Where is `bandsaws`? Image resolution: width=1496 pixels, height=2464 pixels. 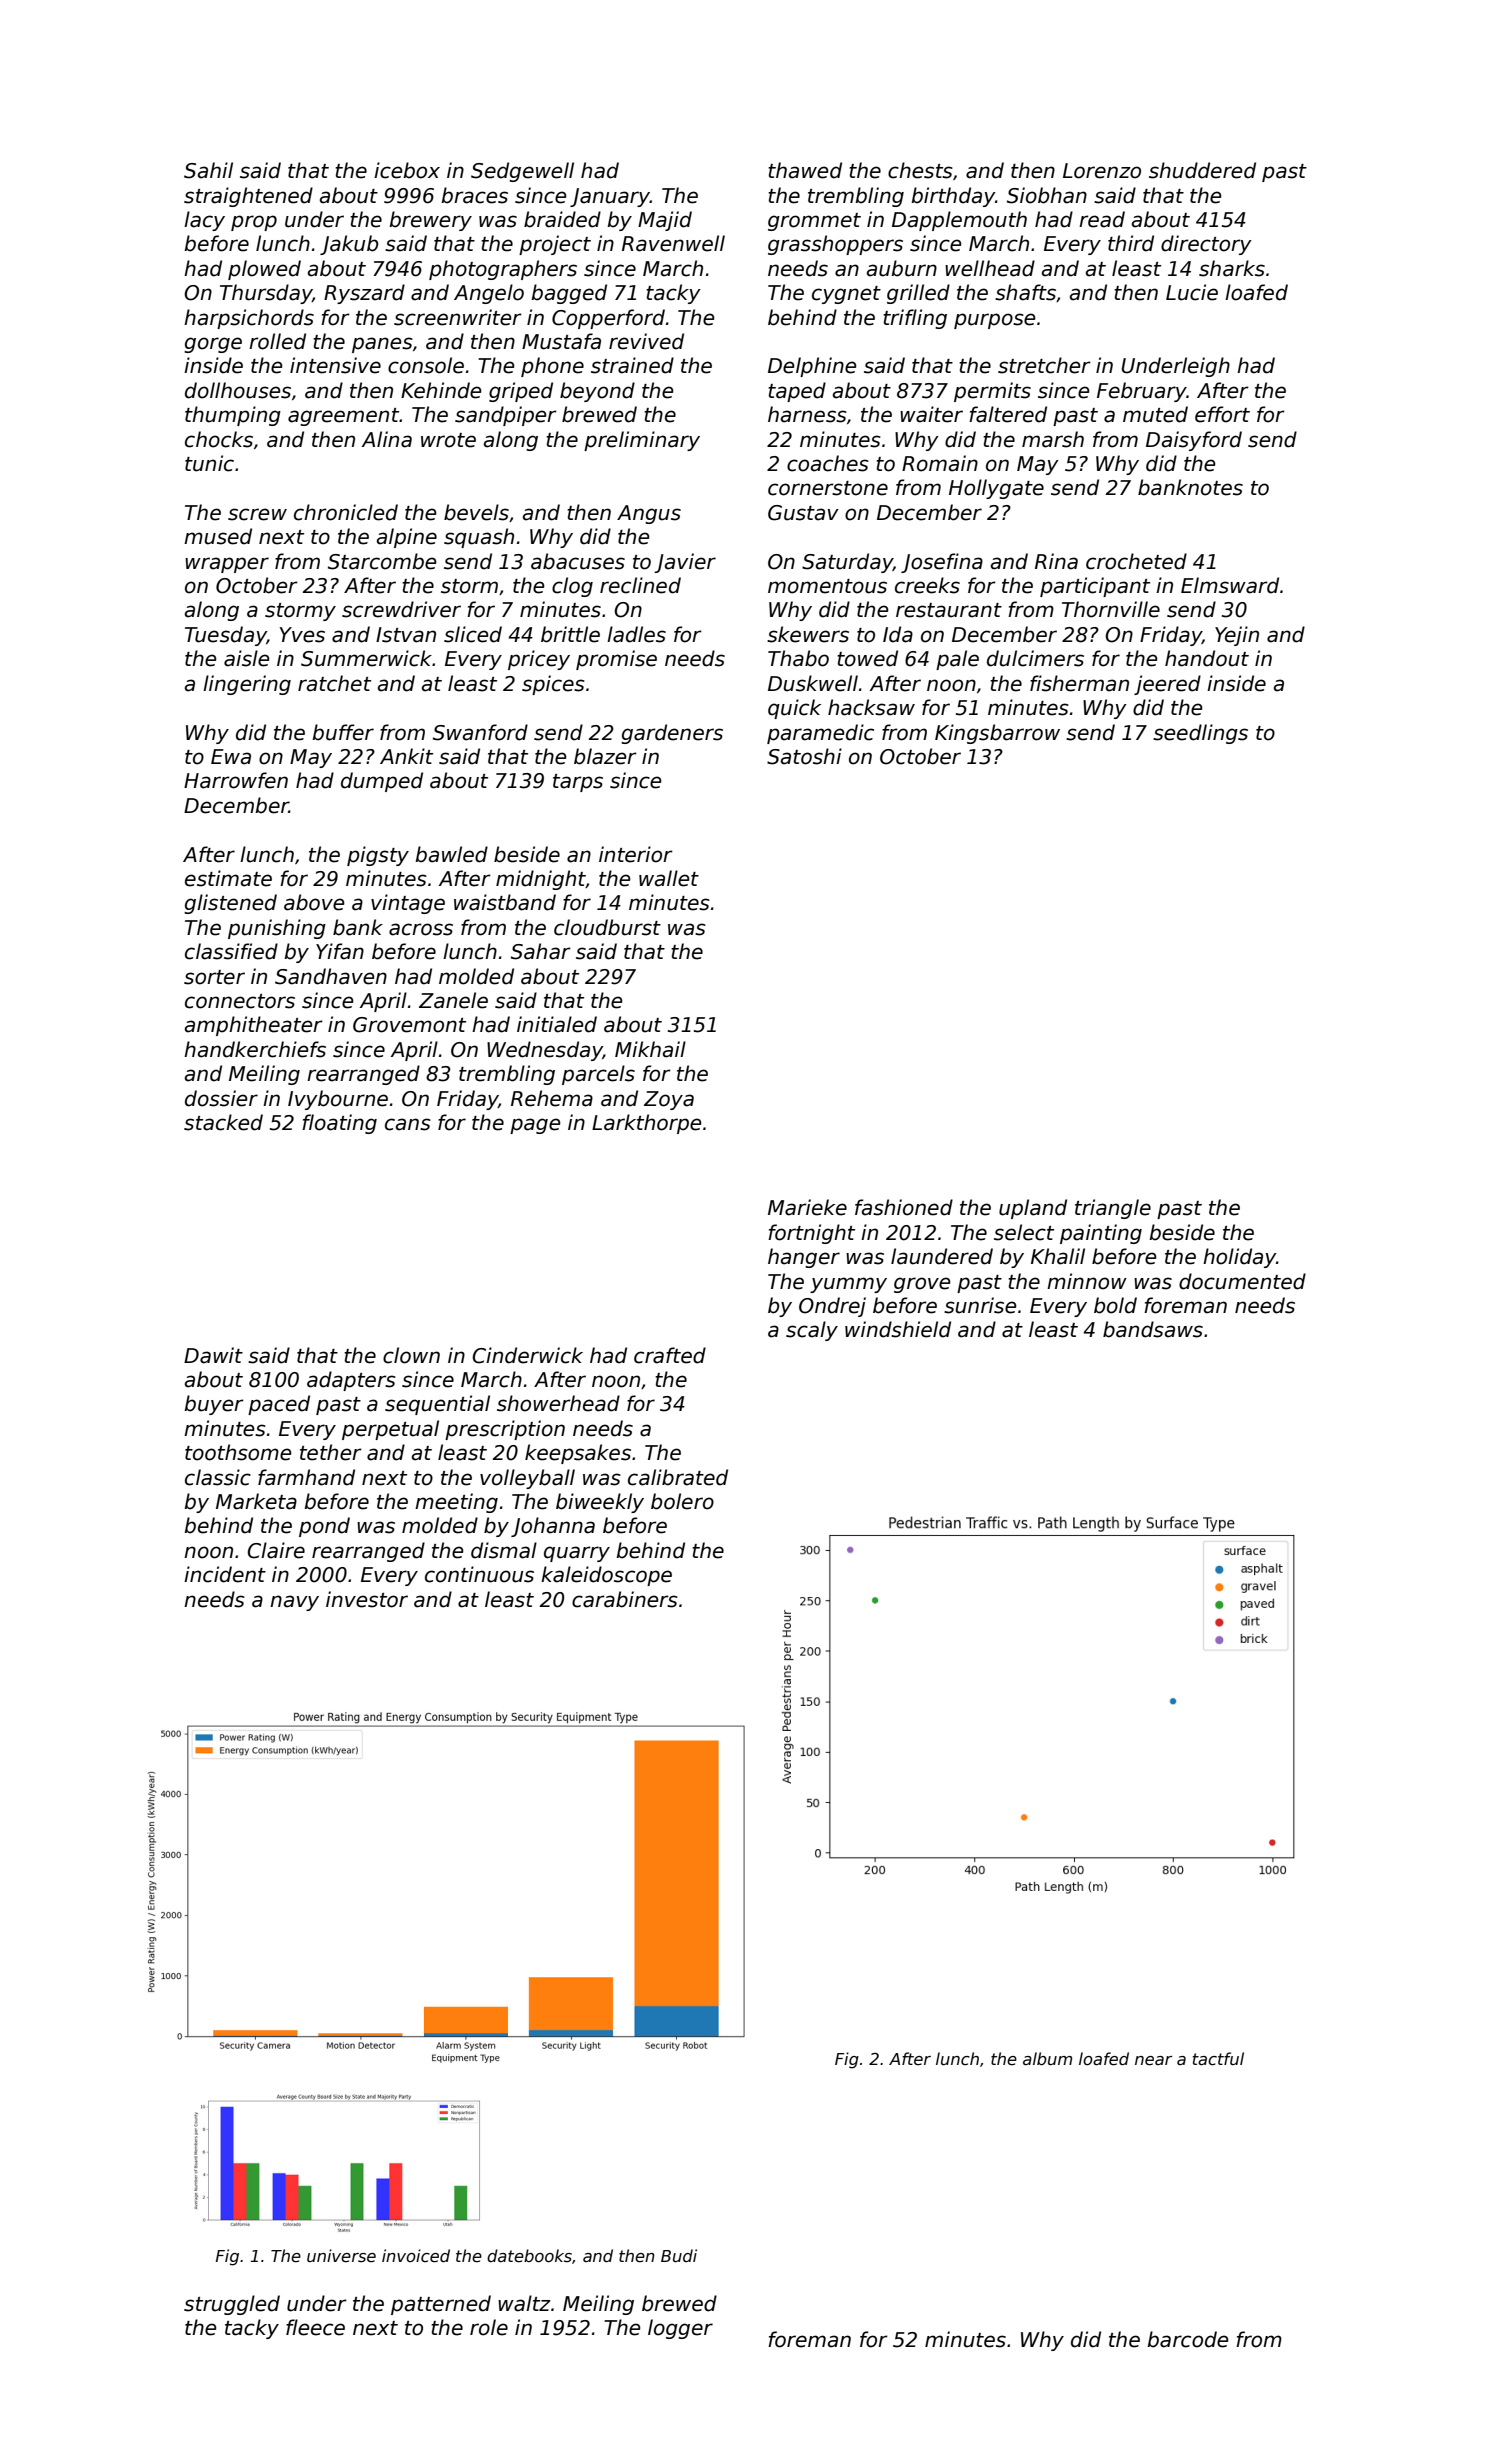
bandsaws is located at coordinates (1153, 1329).
